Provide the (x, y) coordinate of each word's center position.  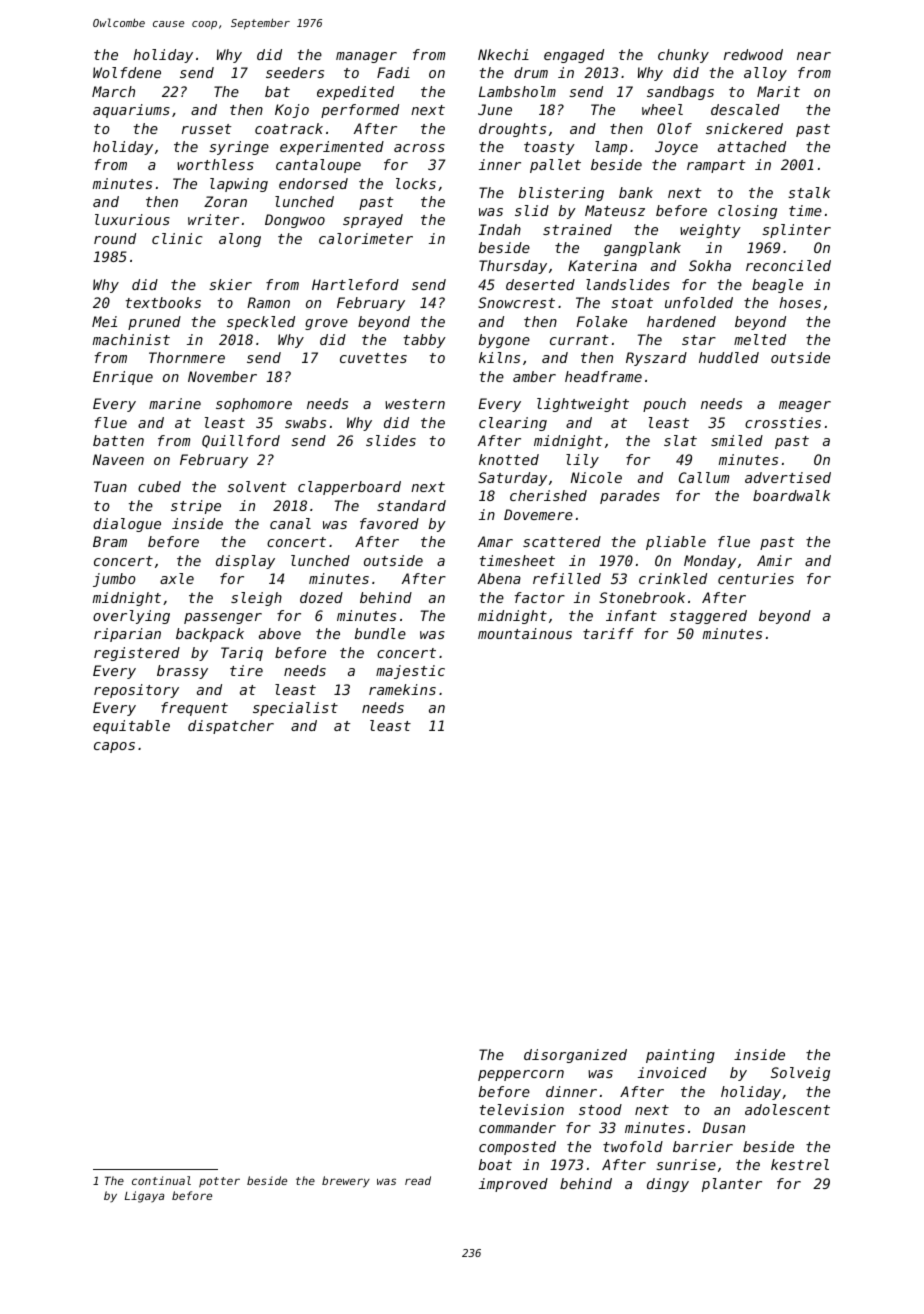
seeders (295, 72)
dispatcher (231, 727)
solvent (257, 486)
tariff (608, 633)
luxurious (132, 219)
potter (219, 1182)
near (814, 56)
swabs (305, 422)
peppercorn (521, 1075)
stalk (809, 192)
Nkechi (503, 54)
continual (161, 1180)
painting (680, 1056)
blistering (561, 194)
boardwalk (791, 495)
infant (631, 615)
